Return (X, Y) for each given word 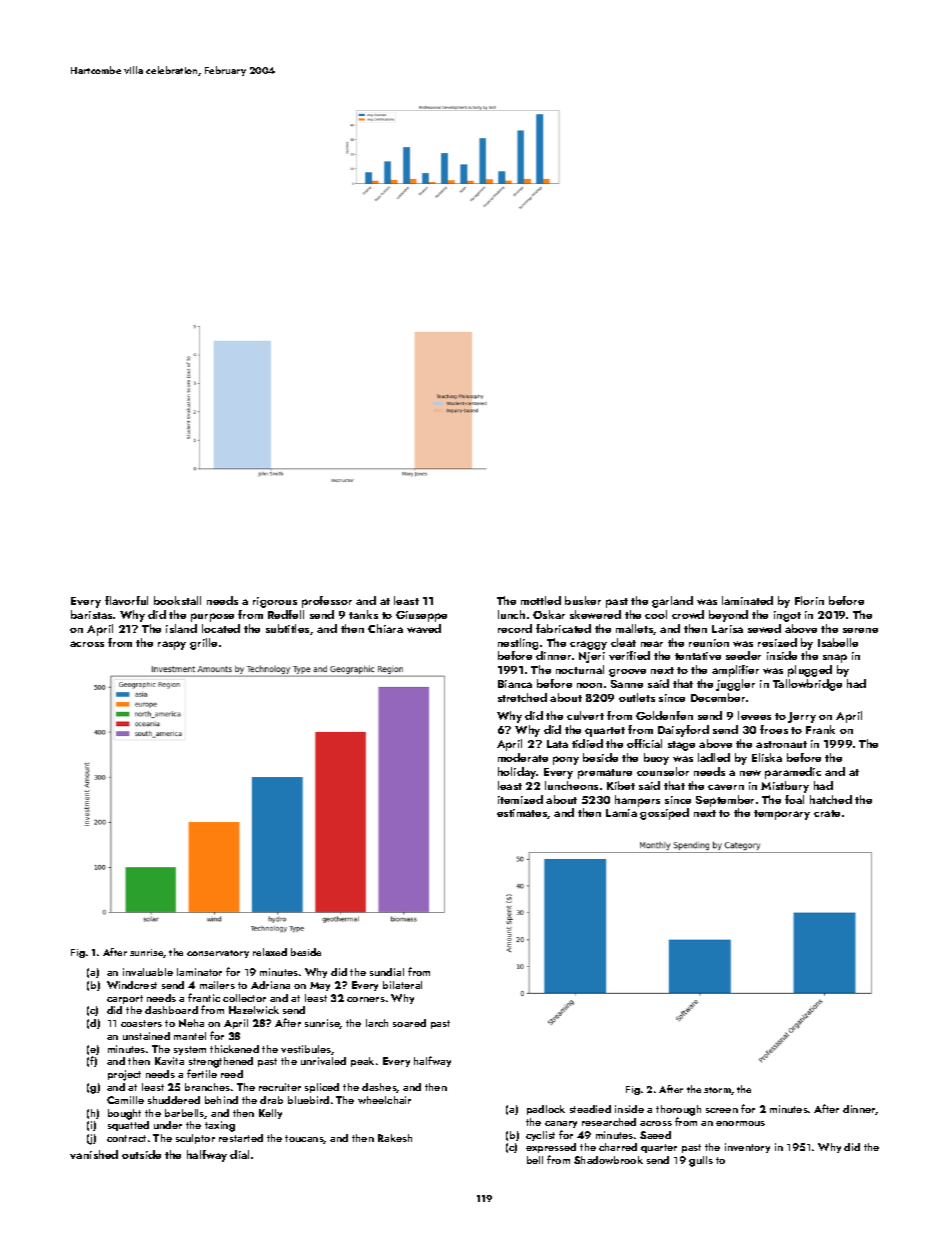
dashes (379, 1088)
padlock (546, 1110)
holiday (517, 773)
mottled (541, 600)
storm (717, 1090)
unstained (146, 1036)
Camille (125, 1100)
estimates (522, 814)
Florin (809, 600)
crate (827, 813)
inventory (747, 1148)
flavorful (126, 600)
